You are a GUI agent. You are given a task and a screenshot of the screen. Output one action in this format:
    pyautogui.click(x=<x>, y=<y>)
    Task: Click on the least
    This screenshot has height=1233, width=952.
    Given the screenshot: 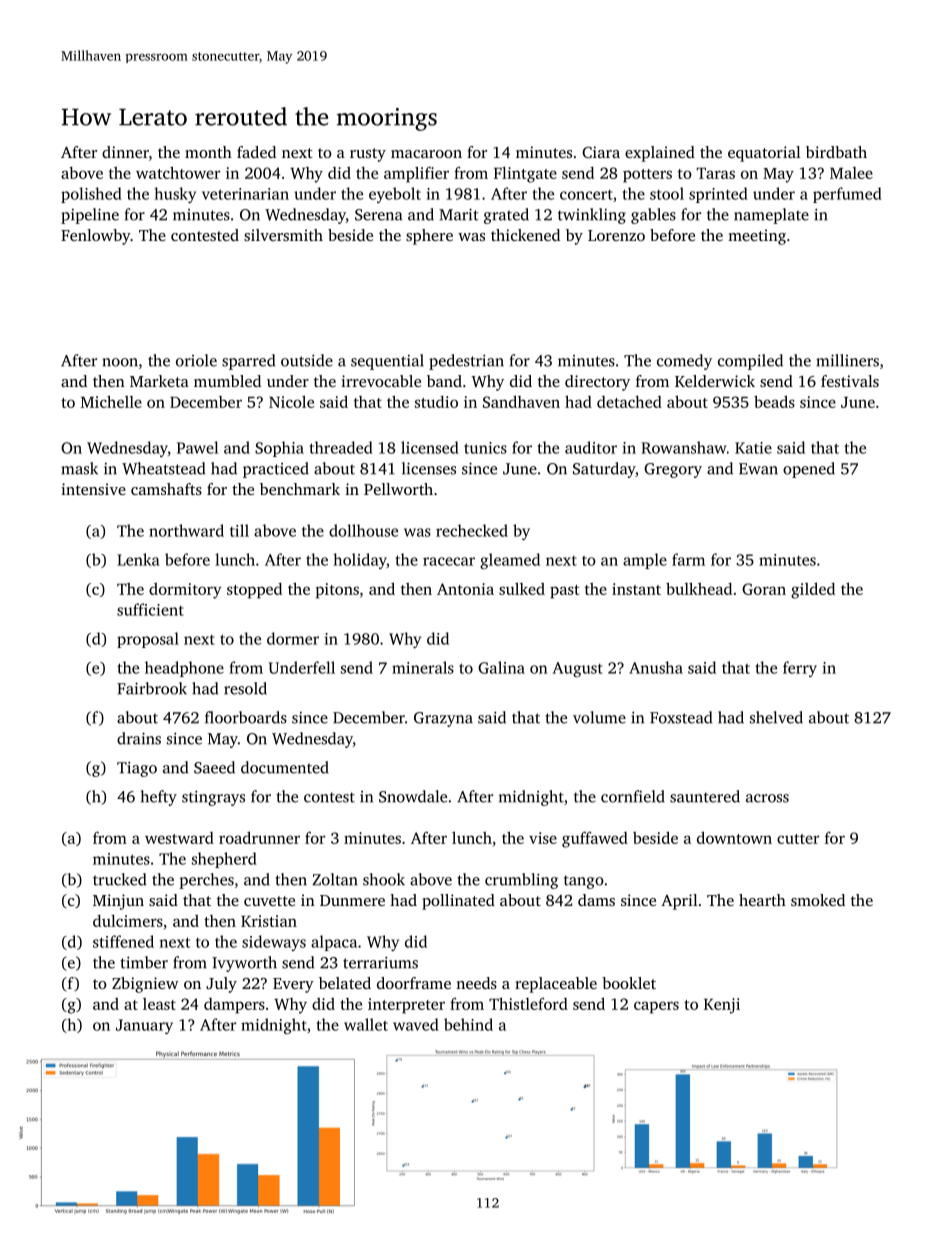 What is the action you would take?
    pyautogui.click(x=159, y=1004)
